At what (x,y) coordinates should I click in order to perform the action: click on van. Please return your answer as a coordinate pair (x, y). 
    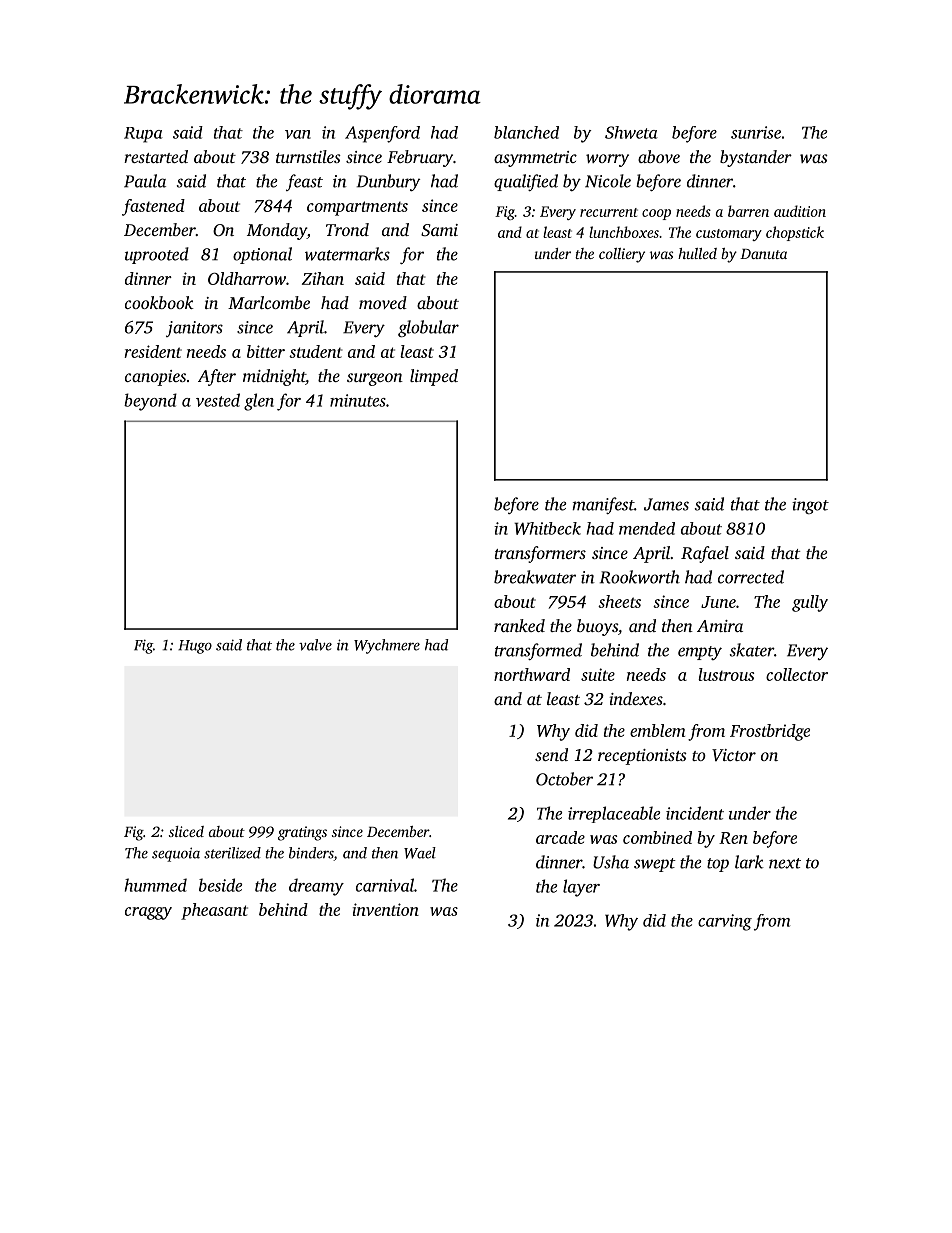
    Looking at the image, I should click on (298, 134).
